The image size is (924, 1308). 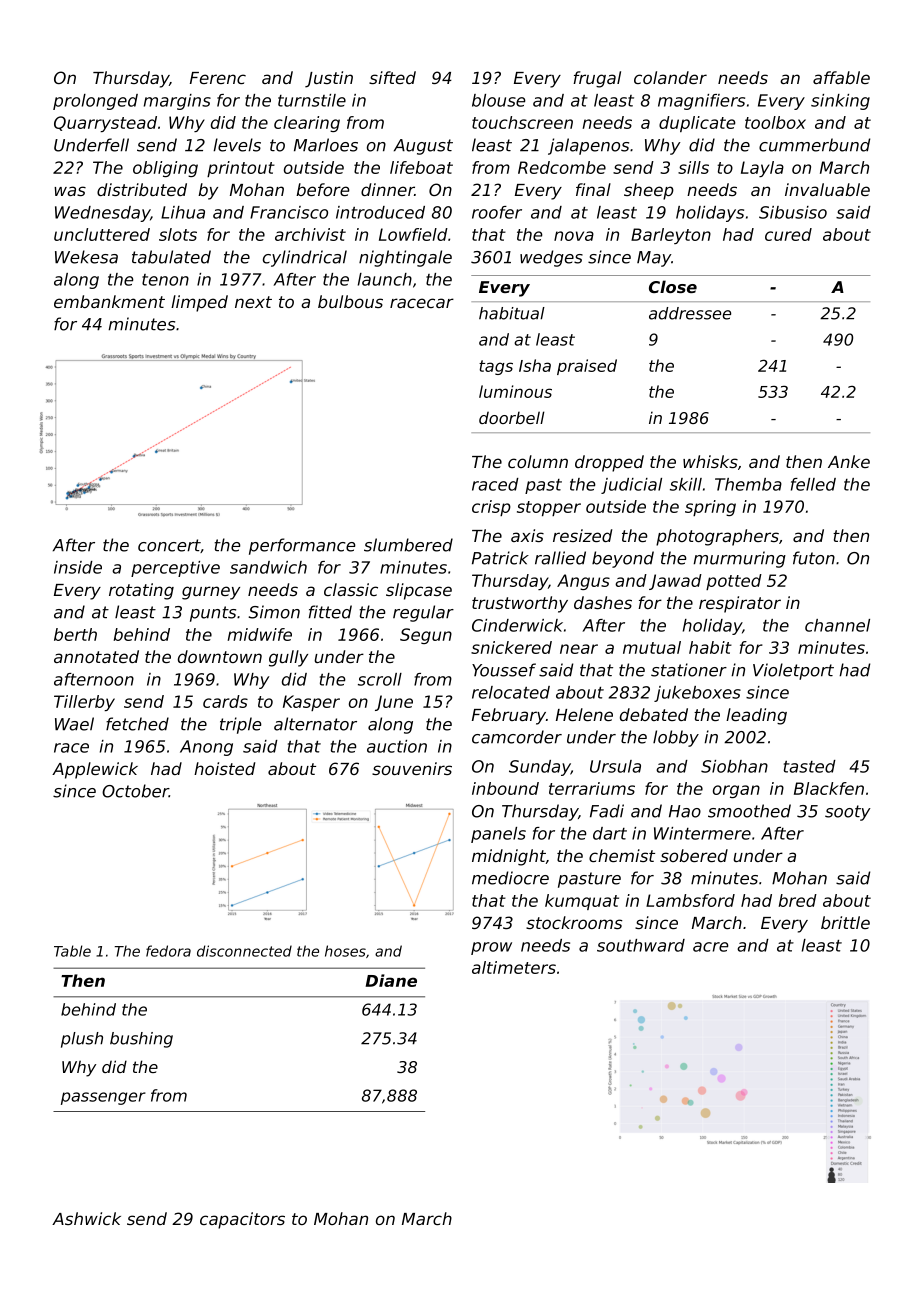 I want to click on spring, so click(x=710, y=508).
